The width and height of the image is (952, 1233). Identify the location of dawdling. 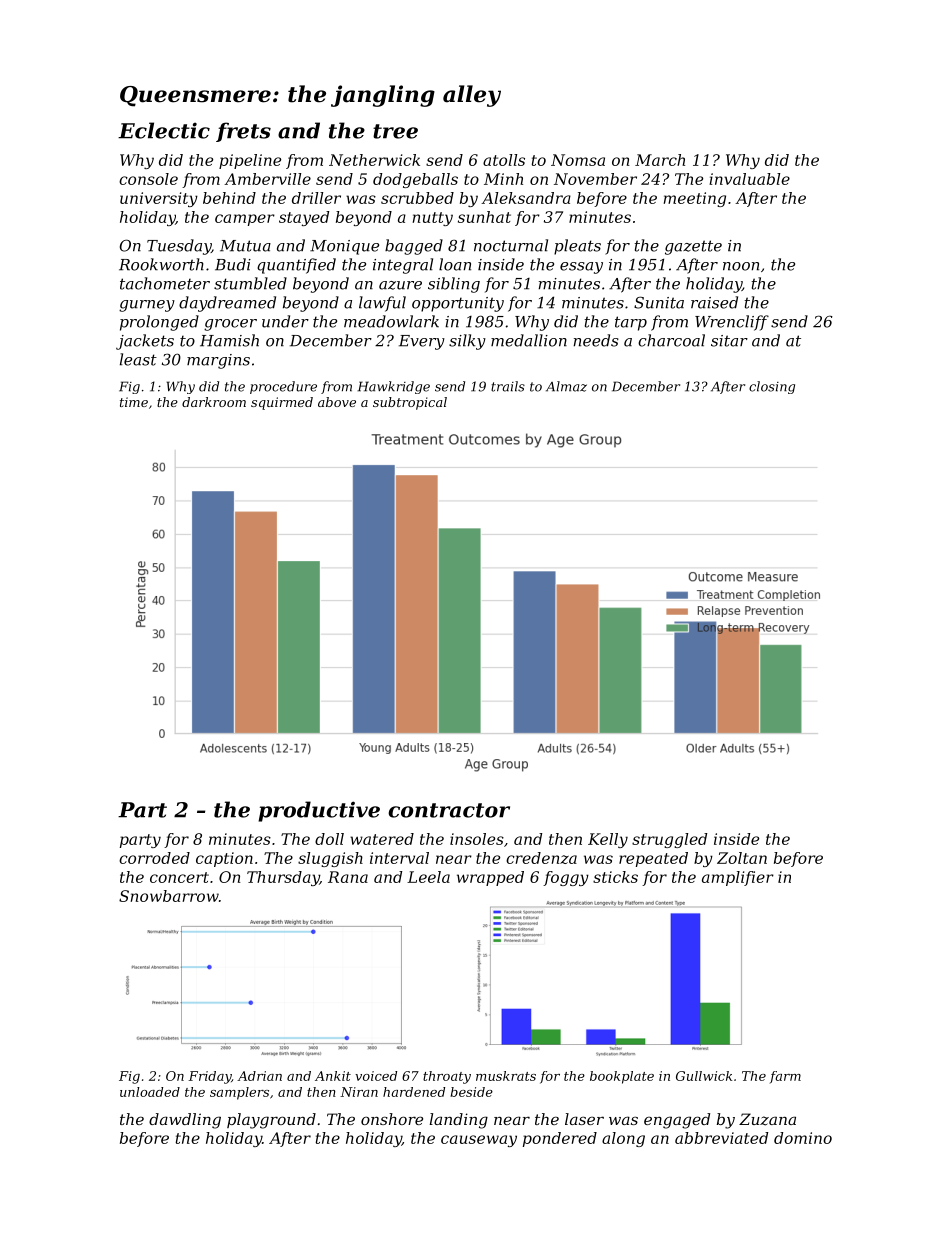
(185, 1121).
